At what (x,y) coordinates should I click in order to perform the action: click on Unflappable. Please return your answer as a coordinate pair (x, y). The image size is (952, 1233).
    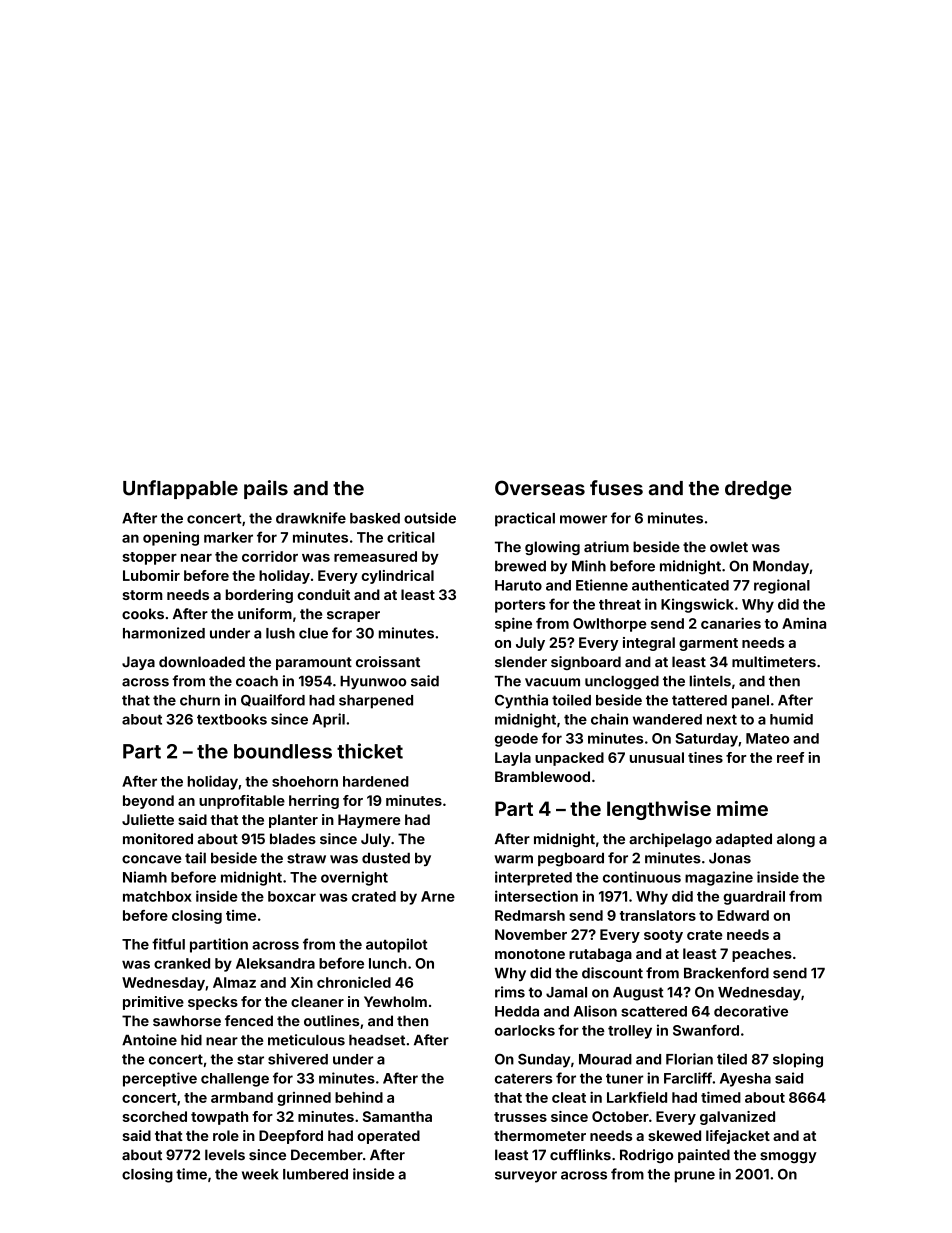
    Looking at the image, I should click on (180, 489).
